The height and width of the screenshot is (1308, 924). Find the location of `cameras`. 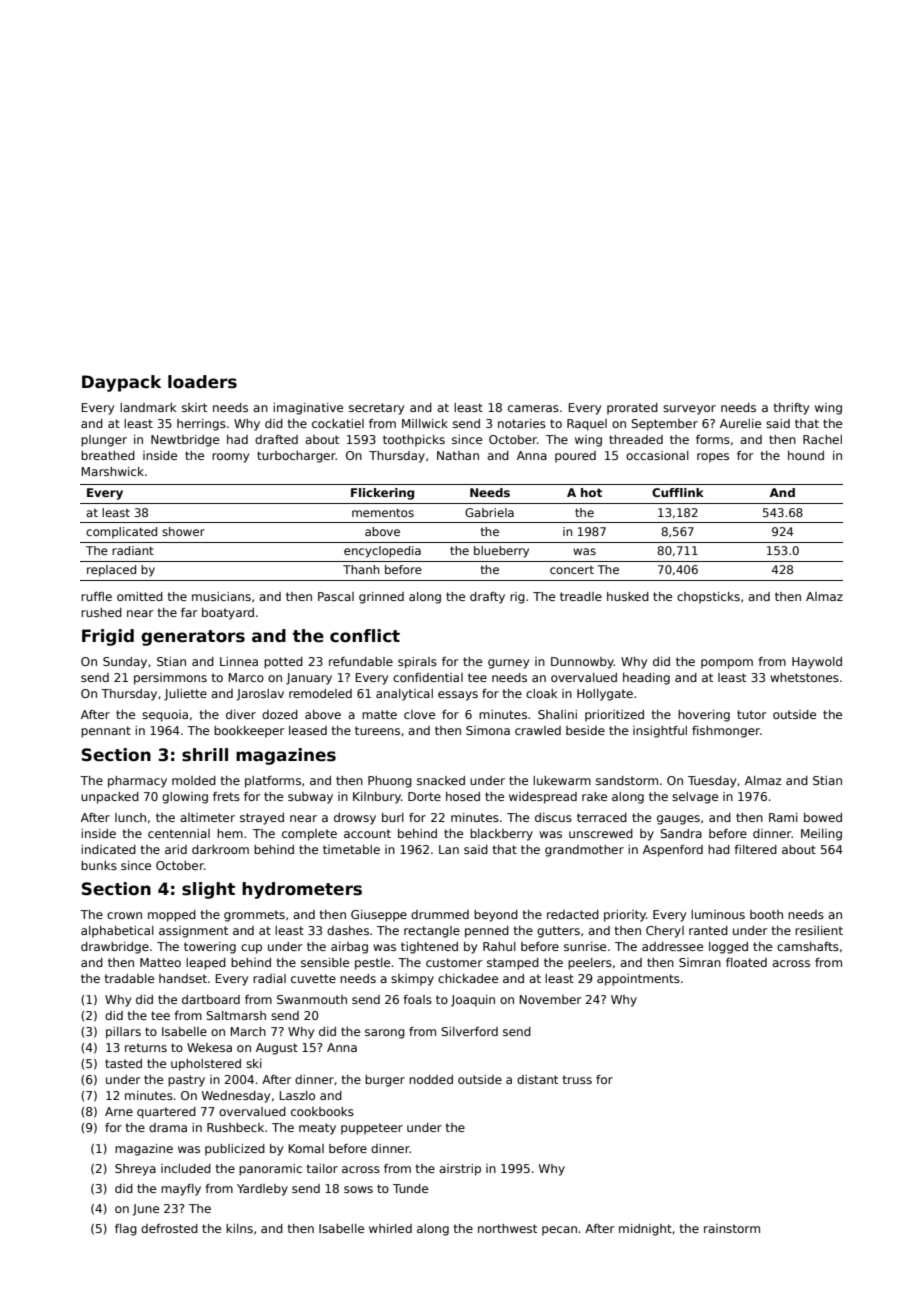

cameras is located at coordinates (533, 408).
